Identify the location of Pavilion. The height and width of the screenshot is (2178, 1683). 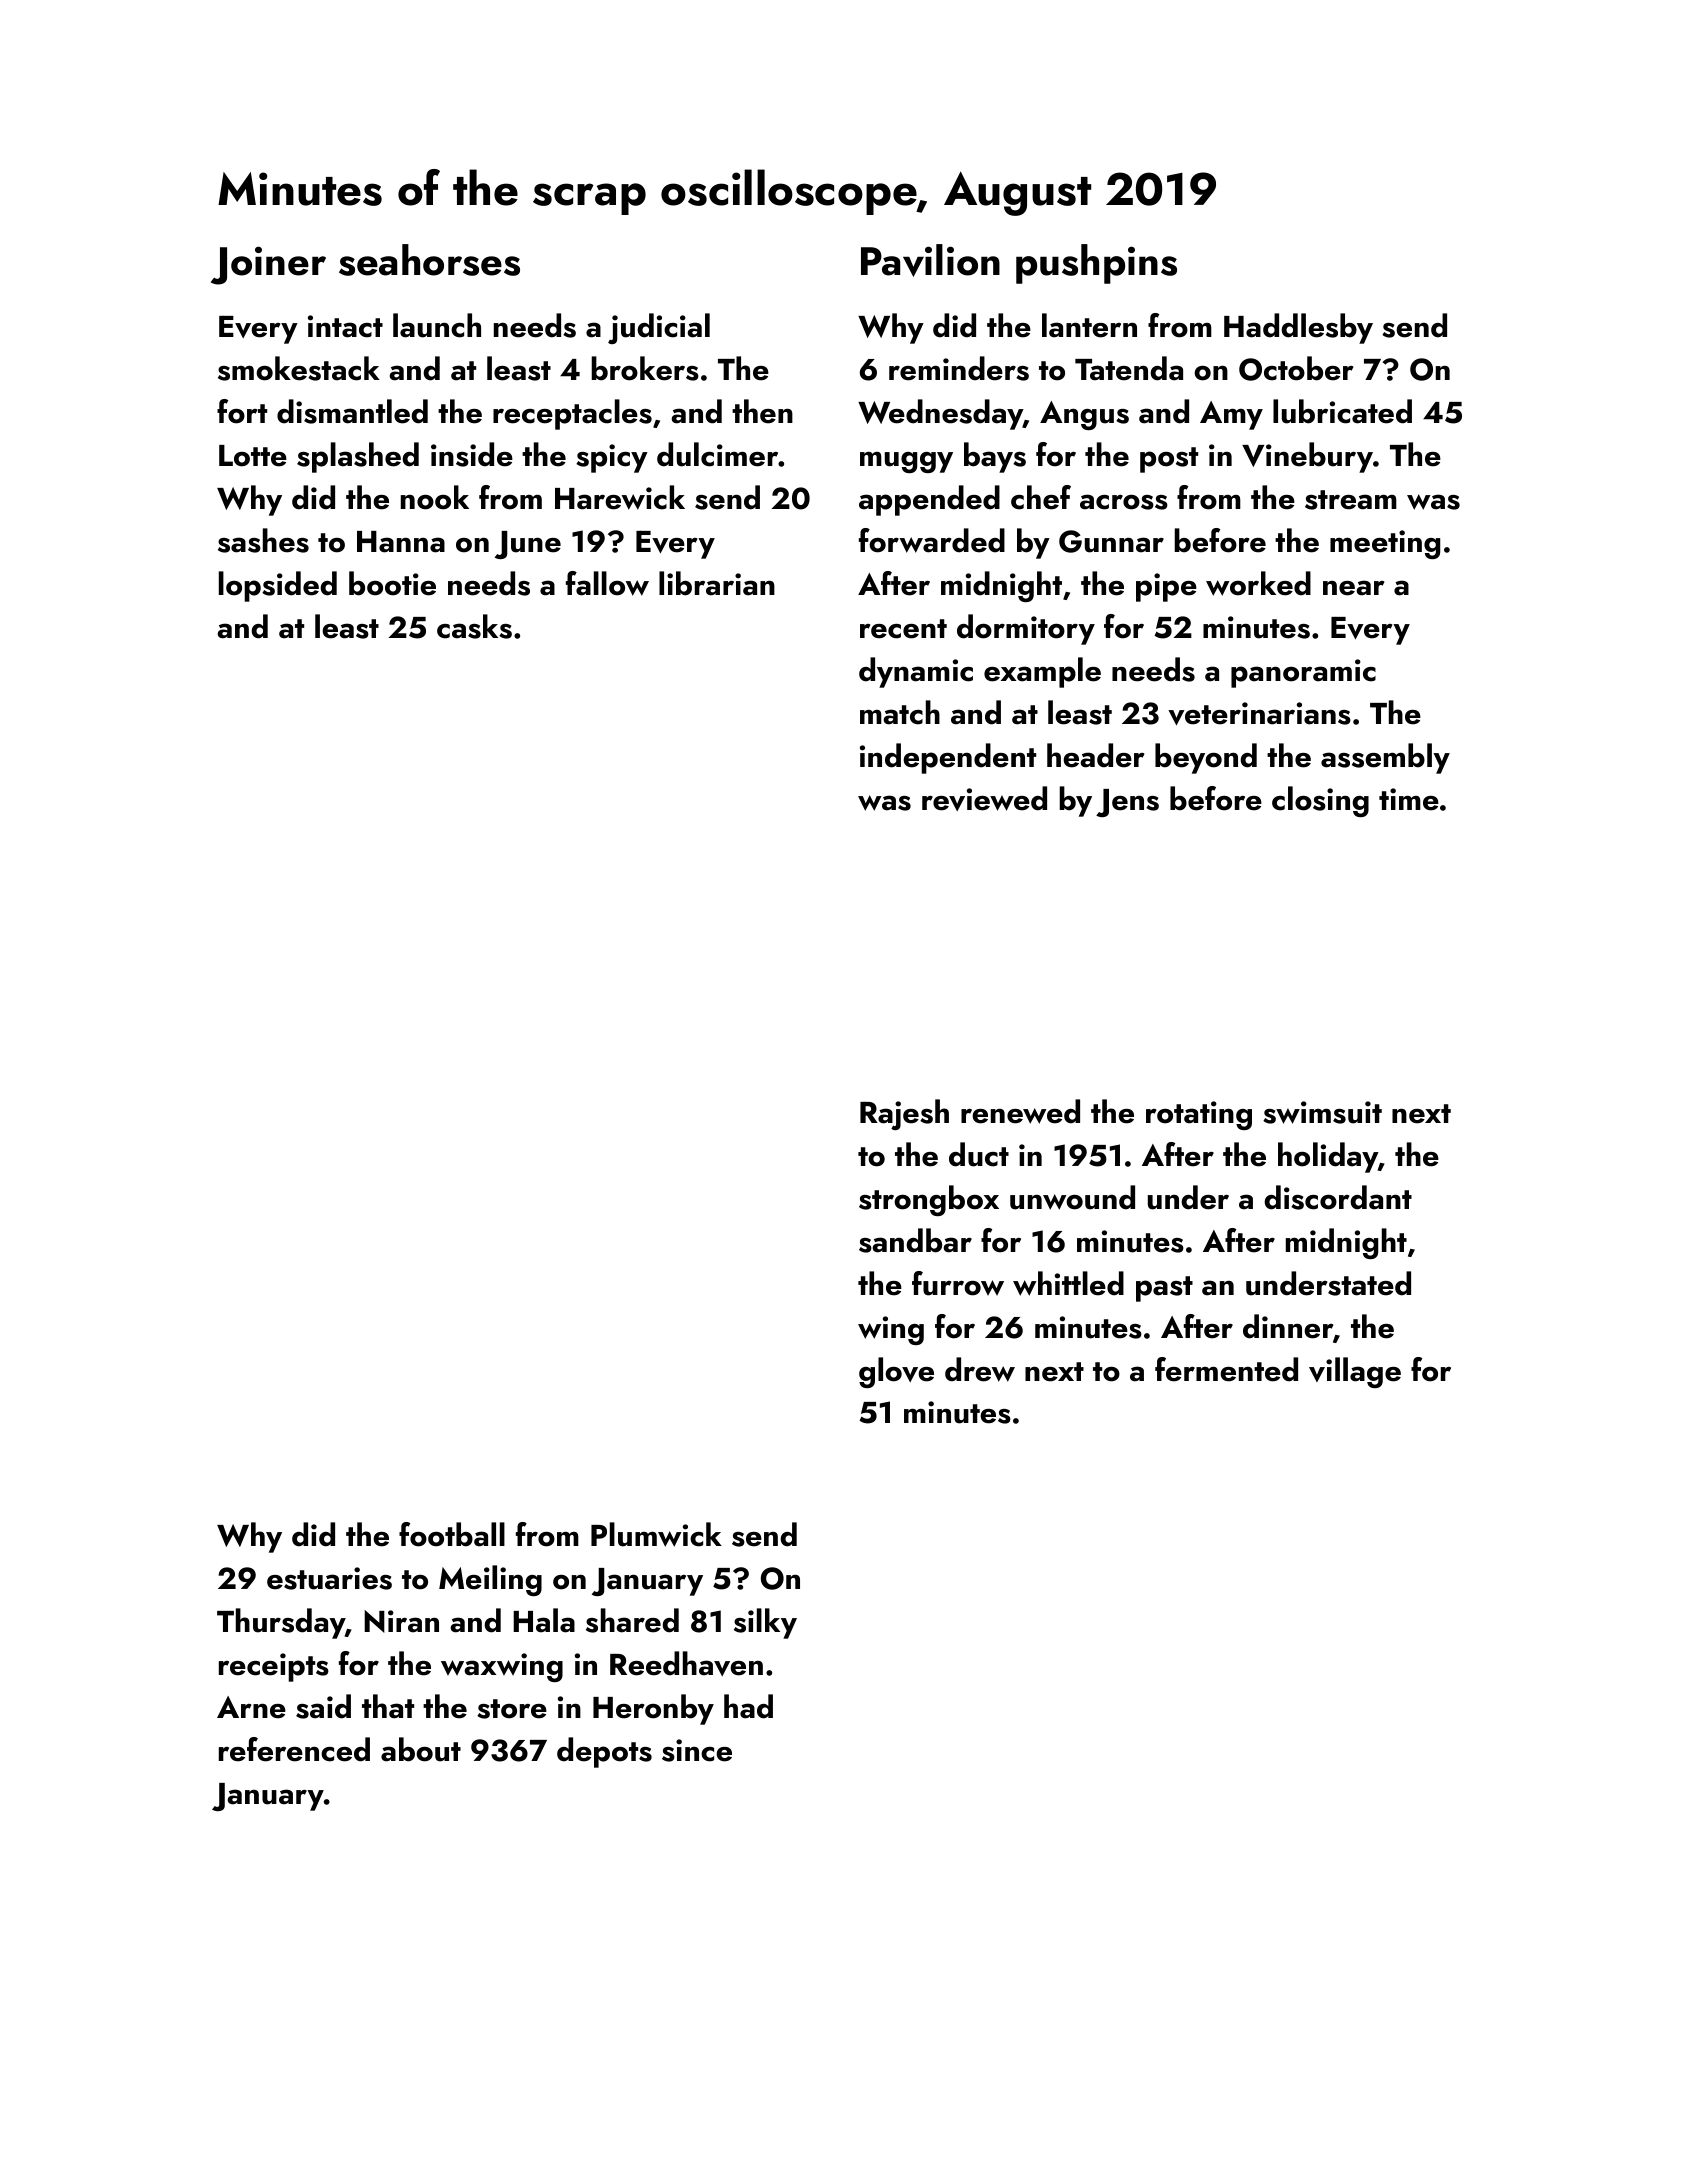
(930, 260).
